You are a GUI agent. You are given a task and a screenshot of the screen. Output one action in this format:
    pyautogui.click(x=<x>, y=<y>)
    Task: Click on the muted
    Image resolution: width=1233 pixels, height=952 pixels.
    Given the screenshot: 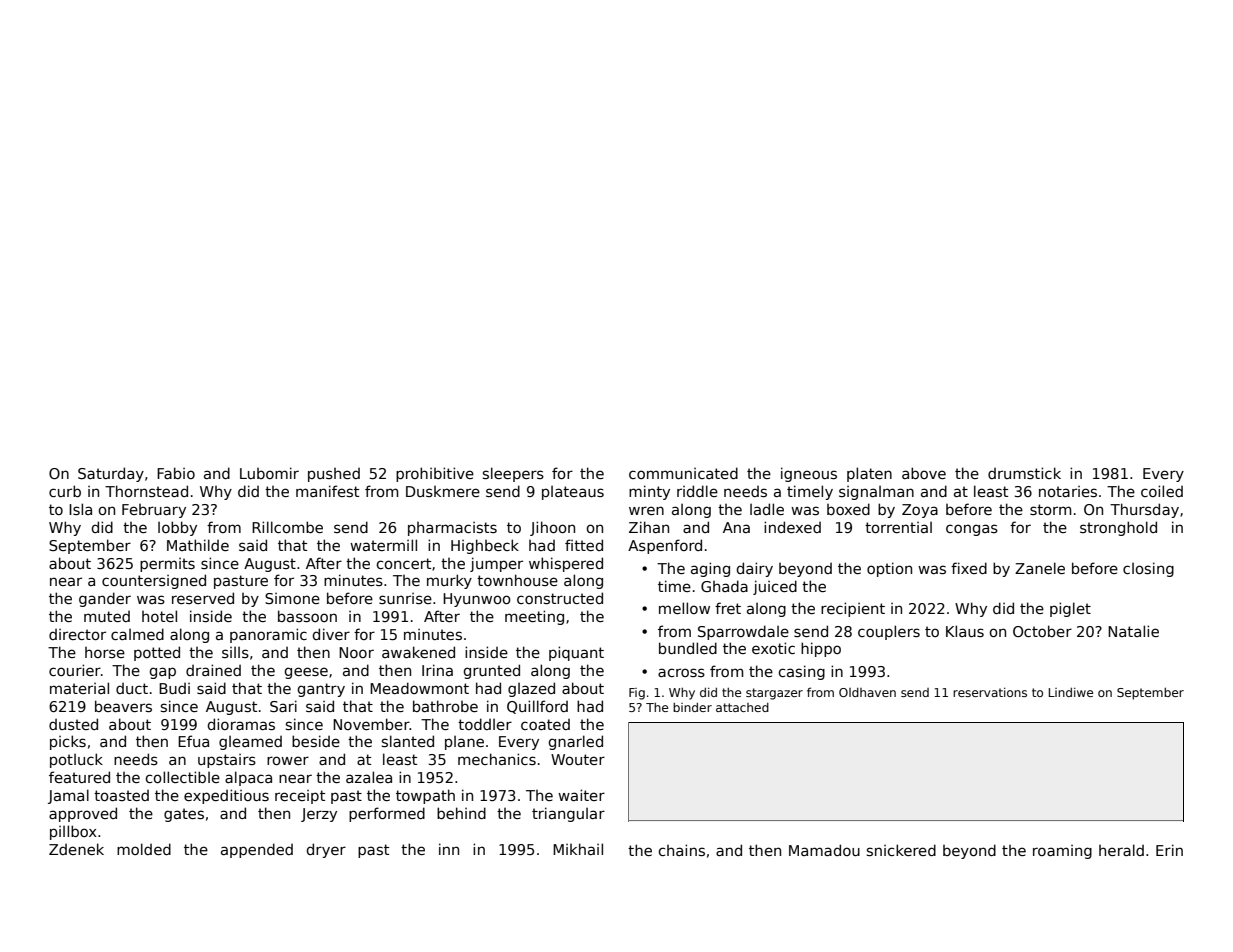 What is the action you would take?
    pyautogui.click(x=107, y=616)
